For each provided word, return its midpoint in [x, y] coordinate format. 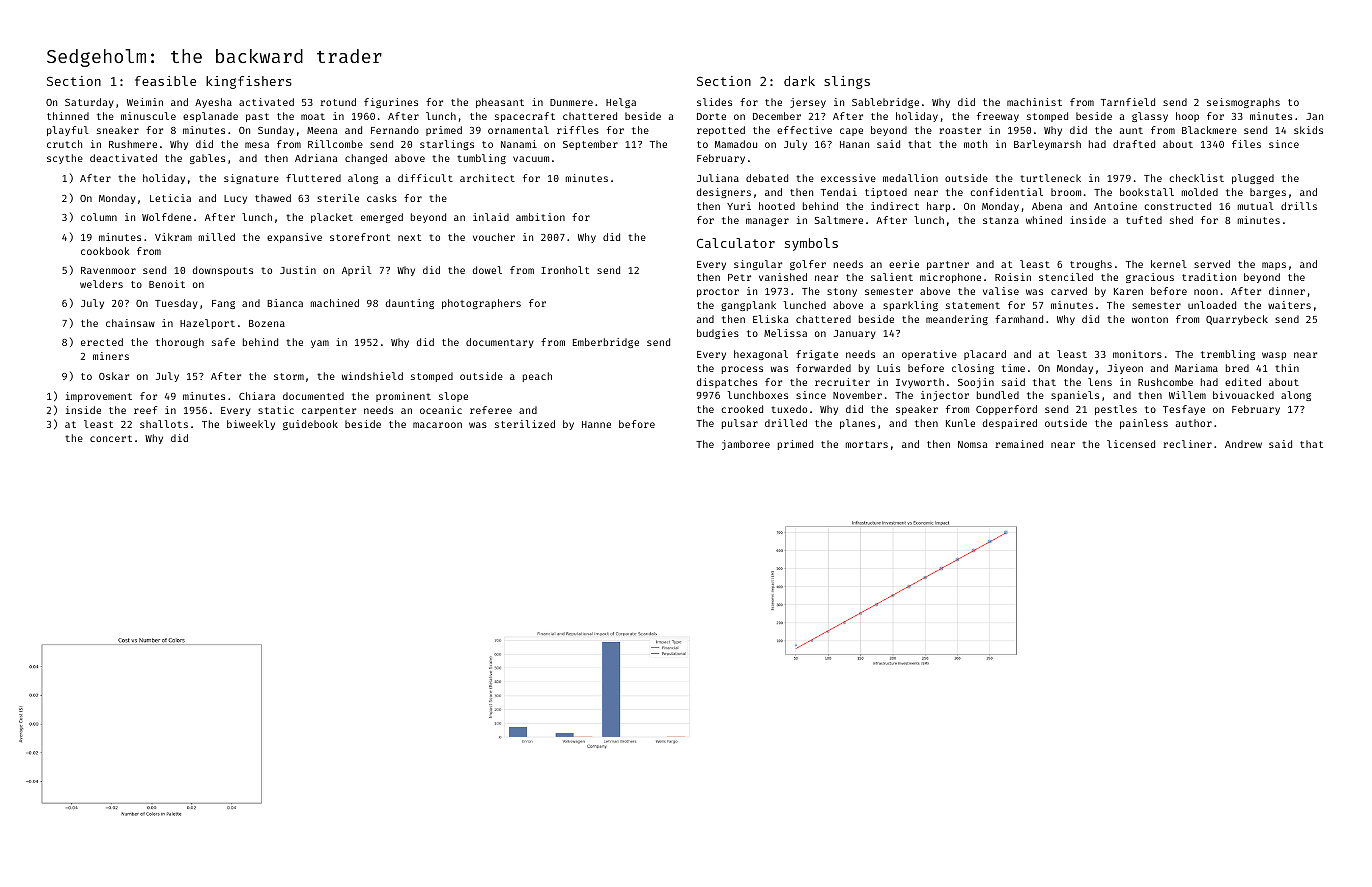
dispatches [727, 383]
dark [799, 81]
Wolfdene [166, 217]
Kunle [960, 423]
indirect [895, 206]
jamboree [746, 445]
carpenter [329, 411]
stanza [1001, 220]
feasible [165, 81]
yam [320, 344]
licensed [1131, 444]
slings [847, 82]
